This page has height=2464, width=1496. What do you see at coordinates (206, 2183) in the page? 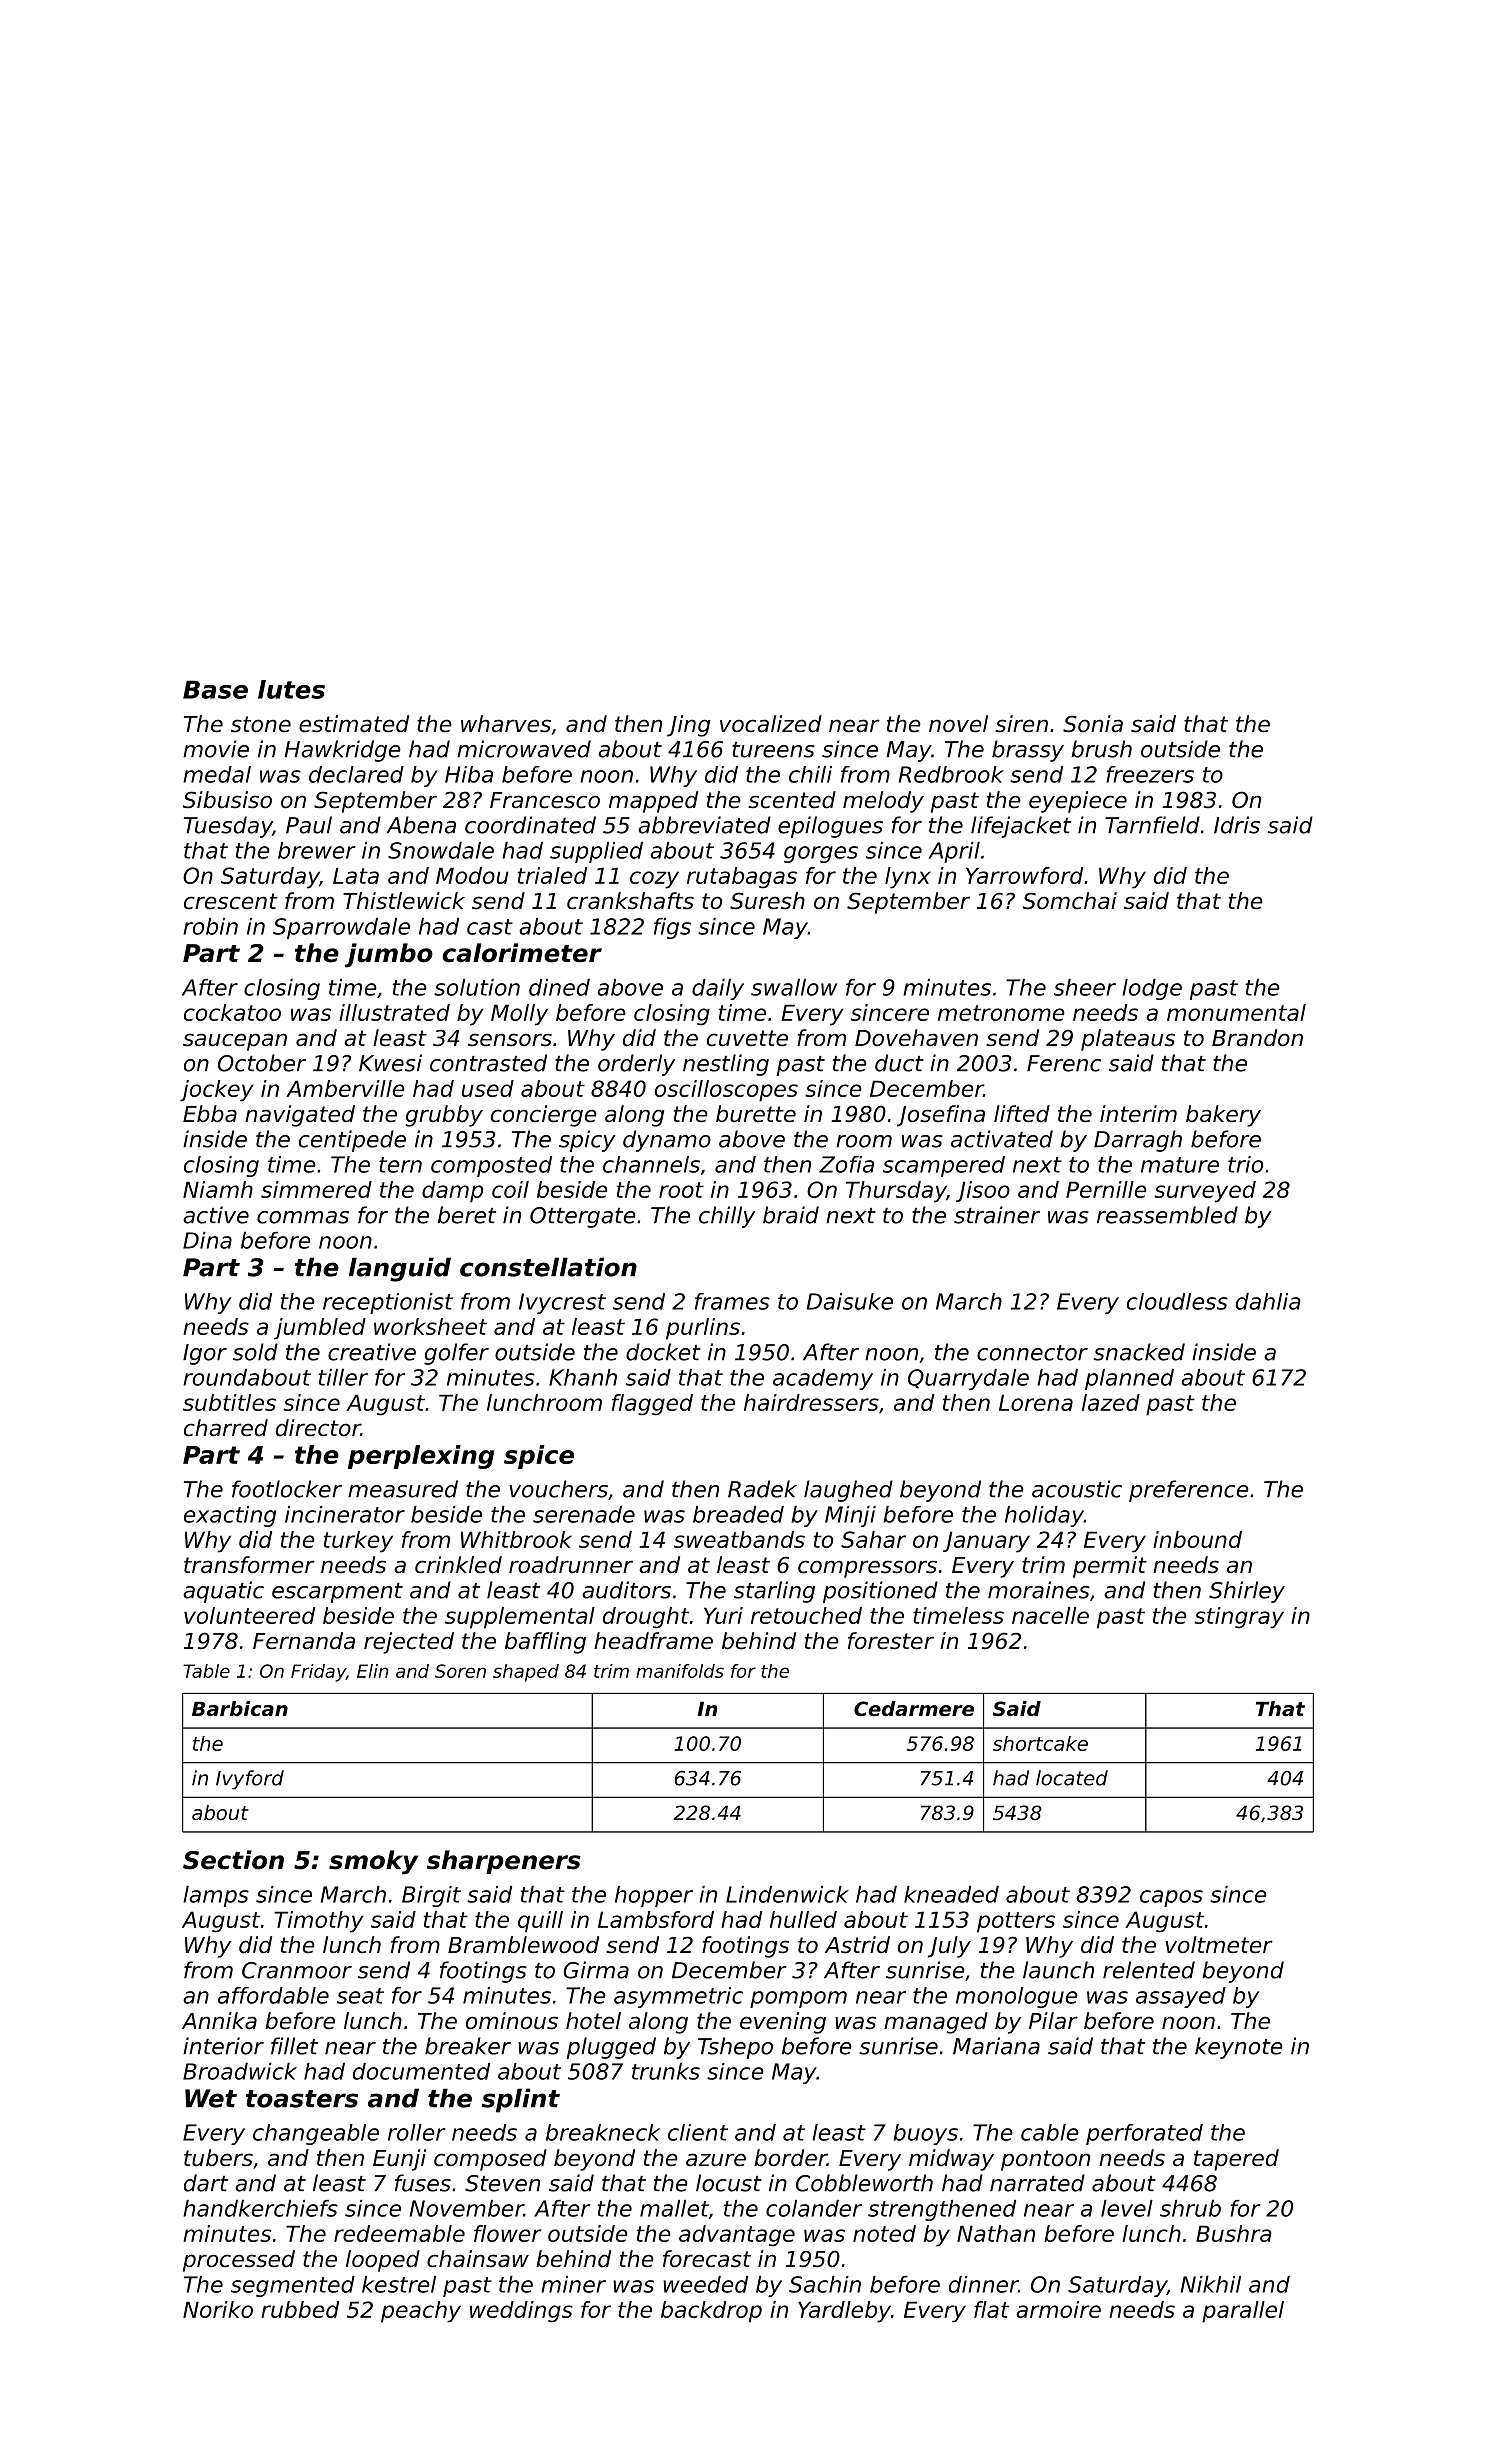
I see `dart` at bounding box center [206, 2183].
